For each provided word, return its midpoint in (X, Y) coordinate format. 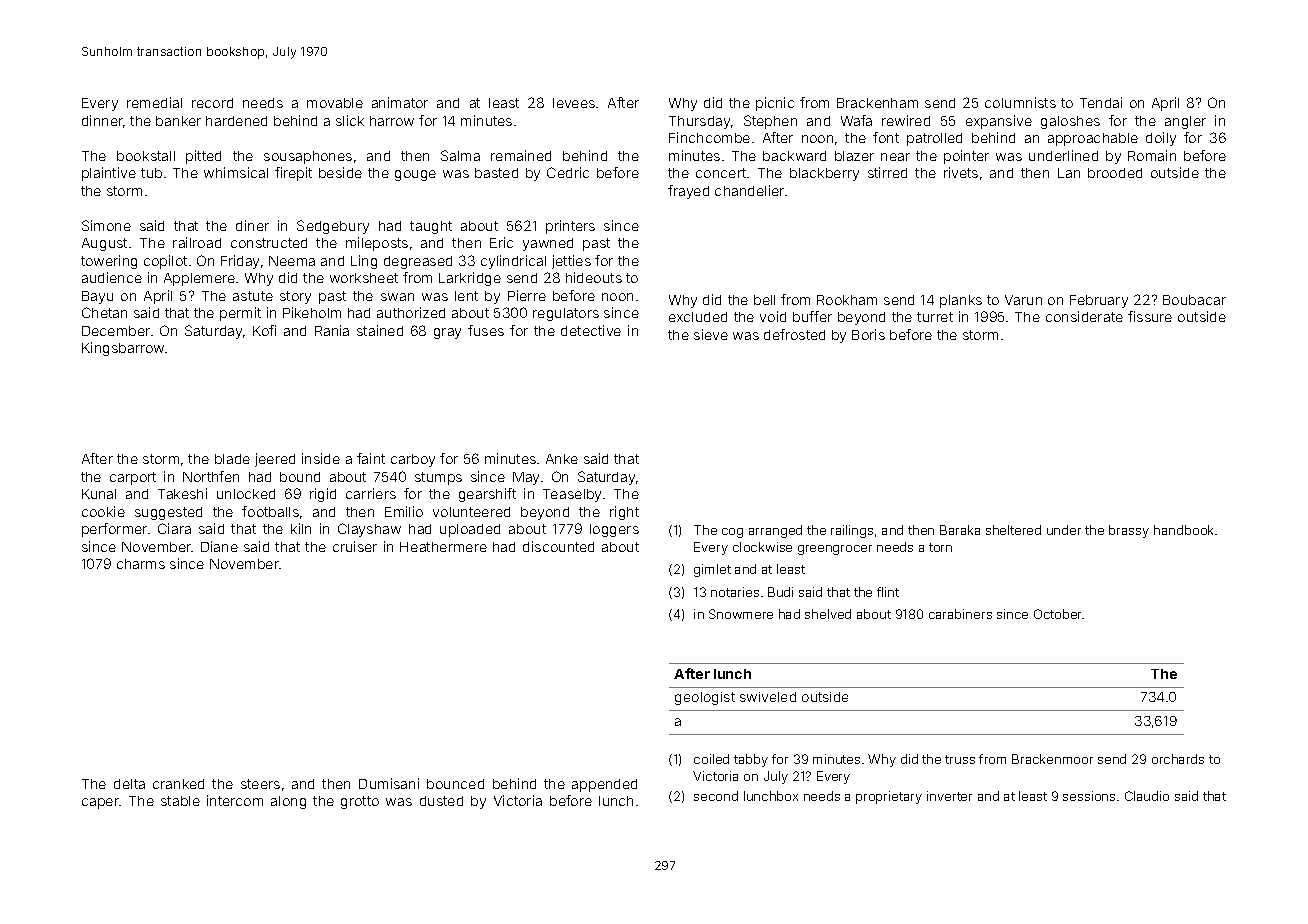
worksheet (364, 278)
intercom (235, 800)
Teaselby (572, 495)
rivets (961, 172)
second (716, 796)
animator (400, 102)
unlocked (246, 494)
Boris (868, 334)
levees (574, 103)
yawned (548, 244)
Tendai (1101, 102)
